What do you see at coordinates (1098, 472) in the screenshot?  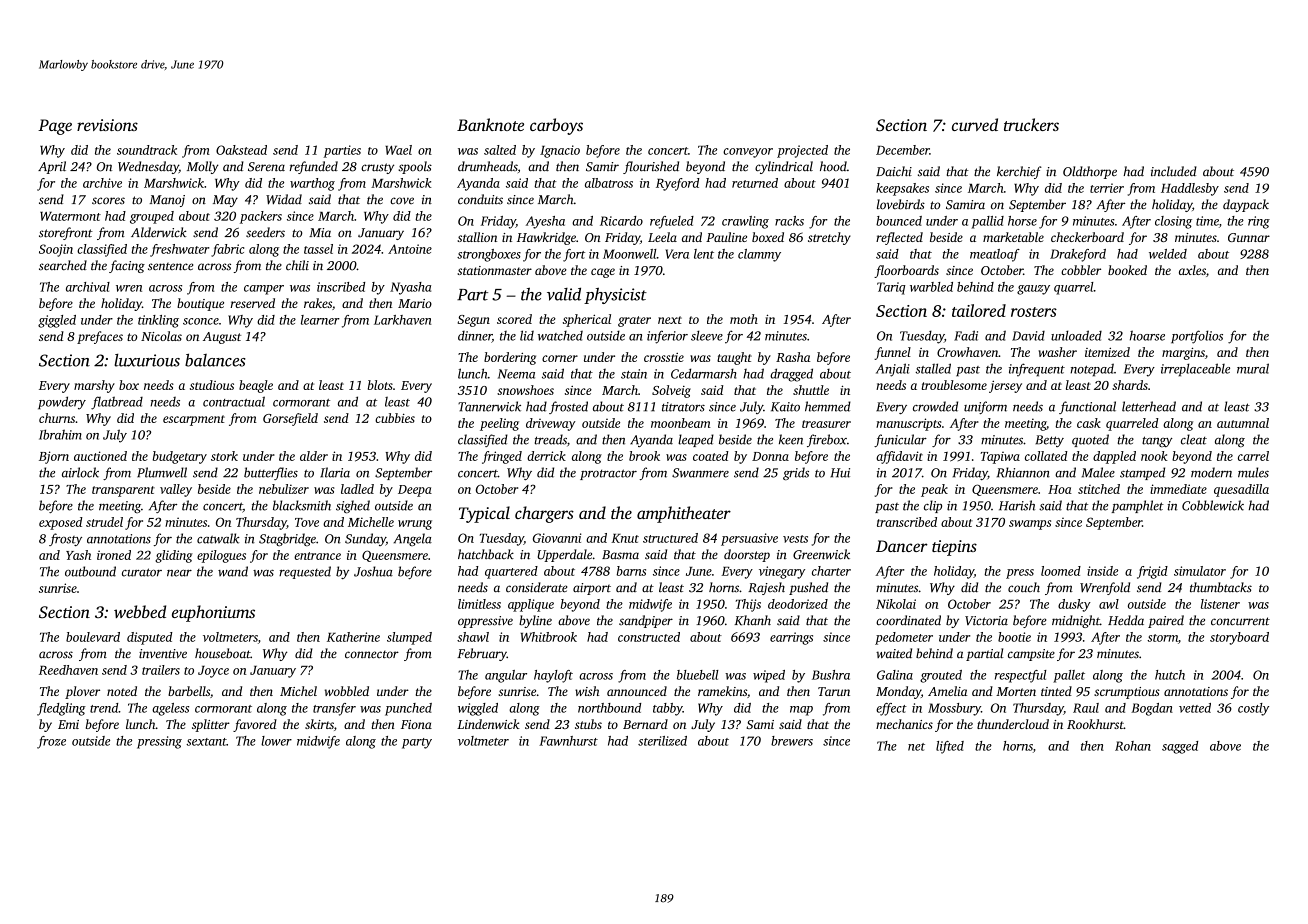 I see `Malee` at bounding box center [1098, 472].
